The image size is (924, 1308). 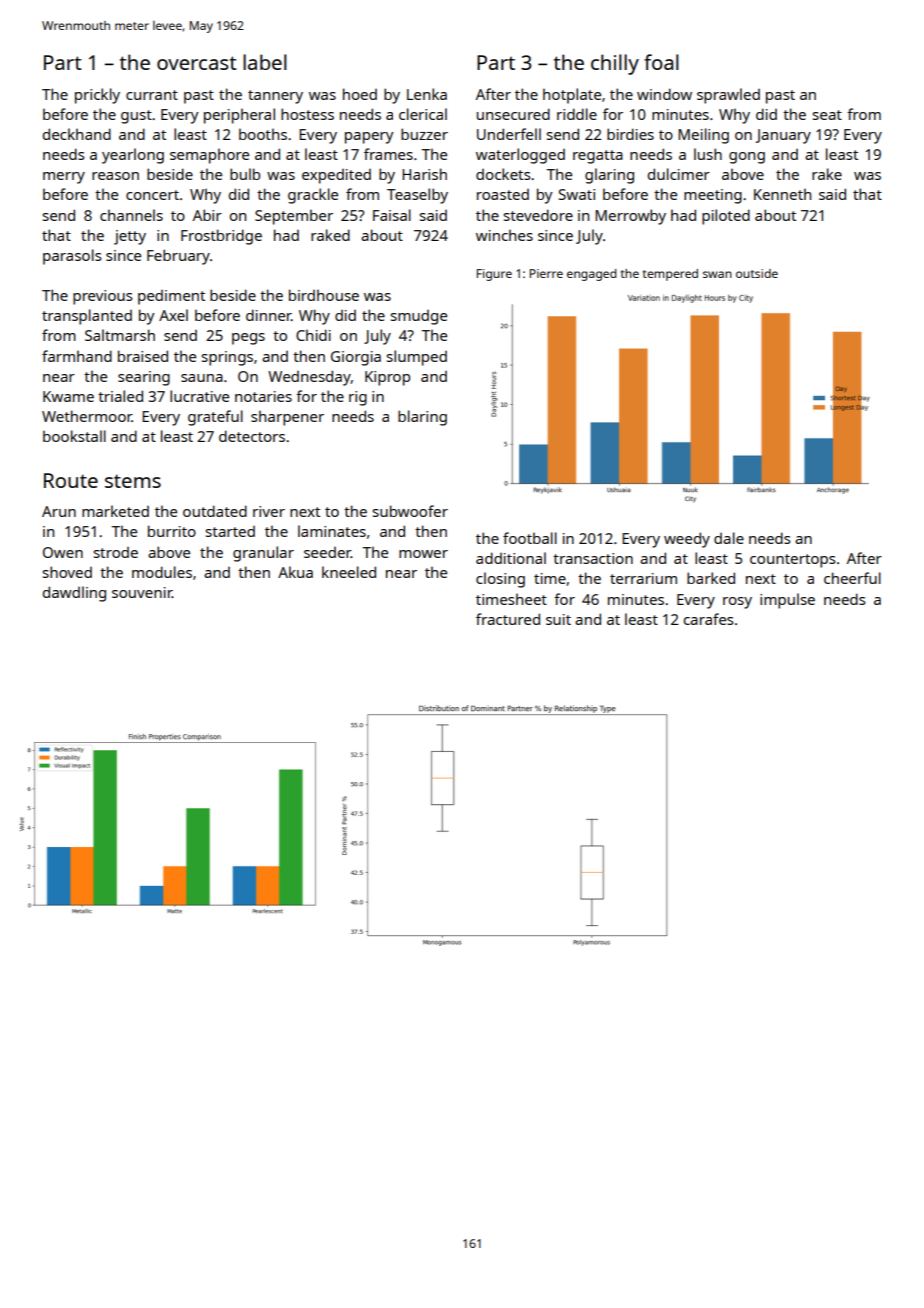 I want to click on Lenka, so click(x=427, y=94).
